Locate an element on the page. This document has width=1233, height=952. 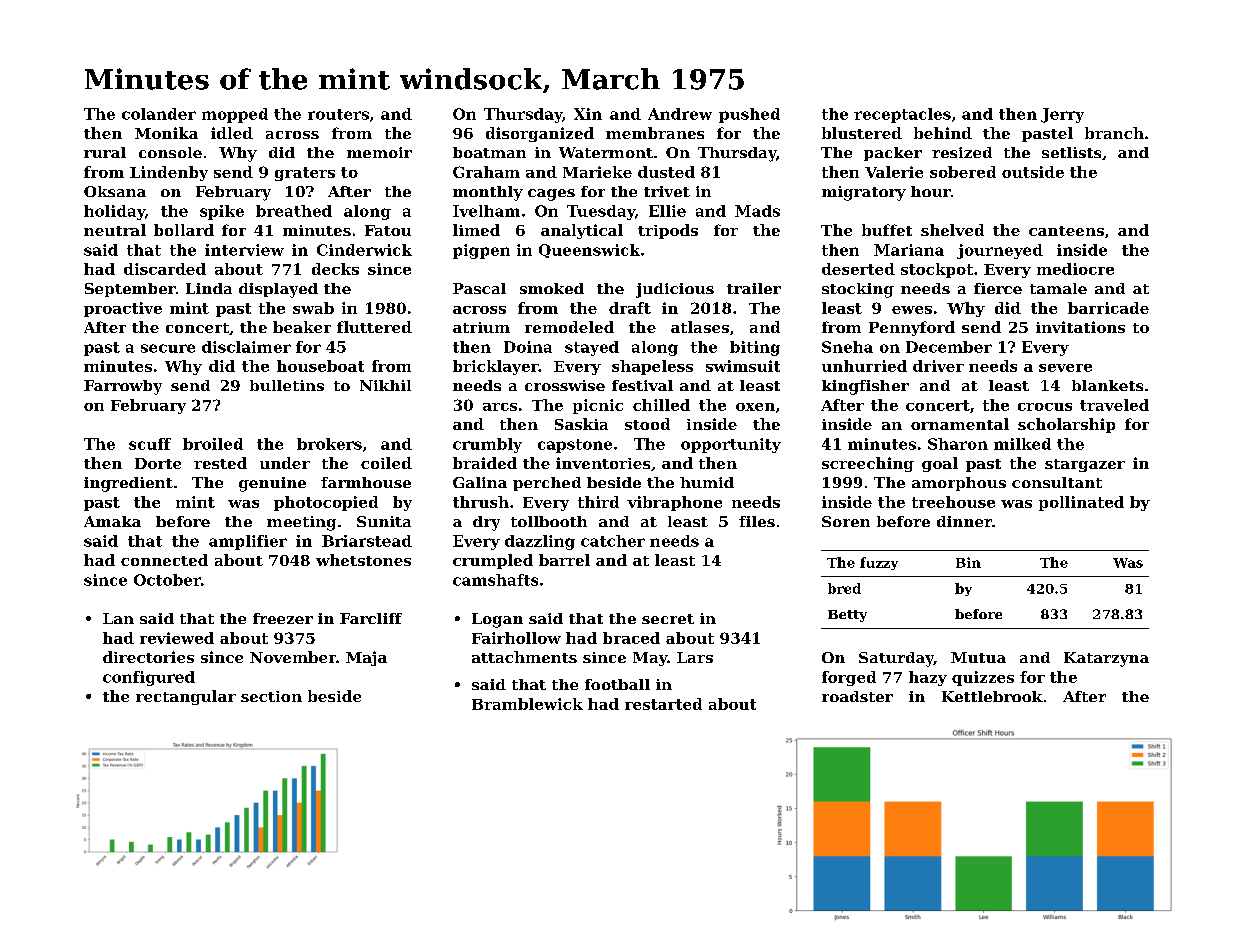
chilled is located at coordinates (661, 405).
